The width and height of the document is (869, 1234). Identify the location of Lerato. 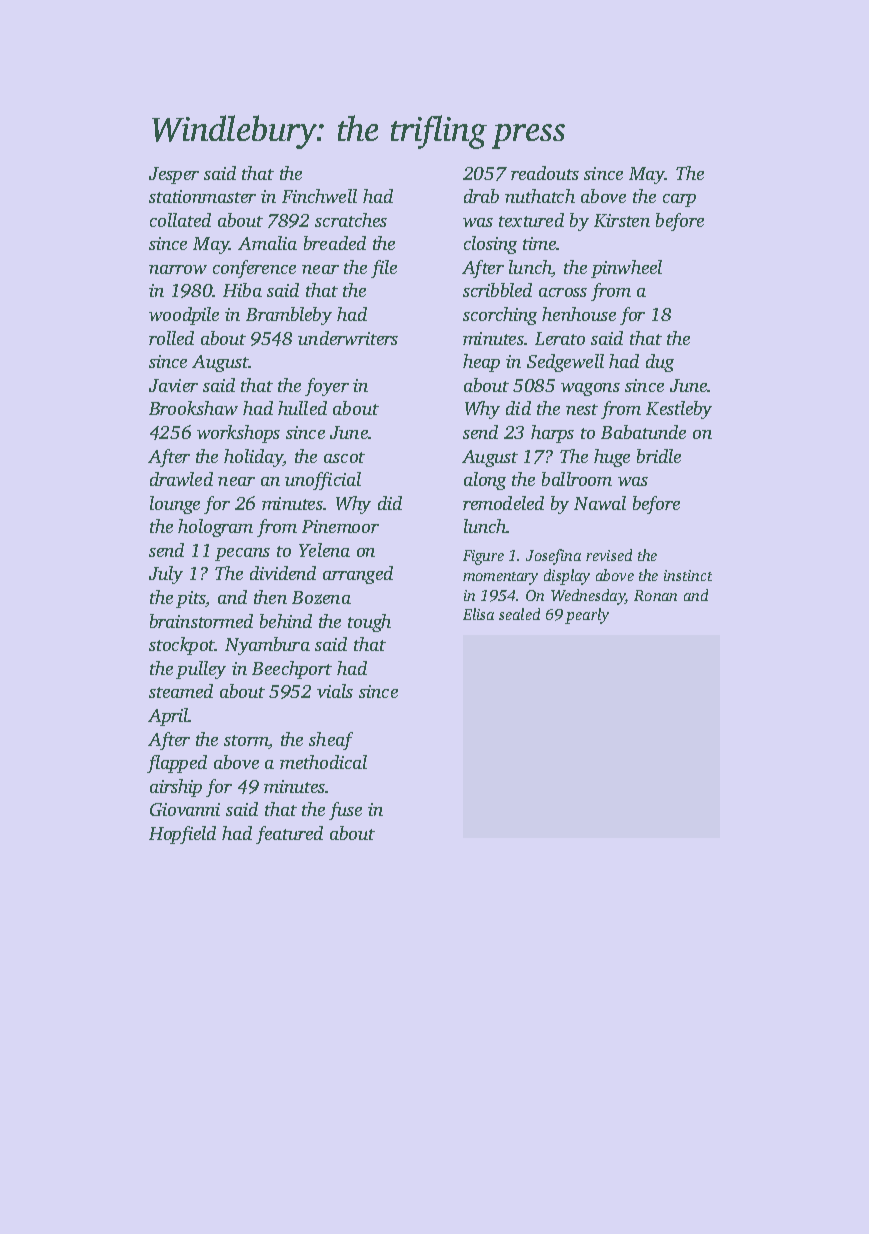
(560, 338).
